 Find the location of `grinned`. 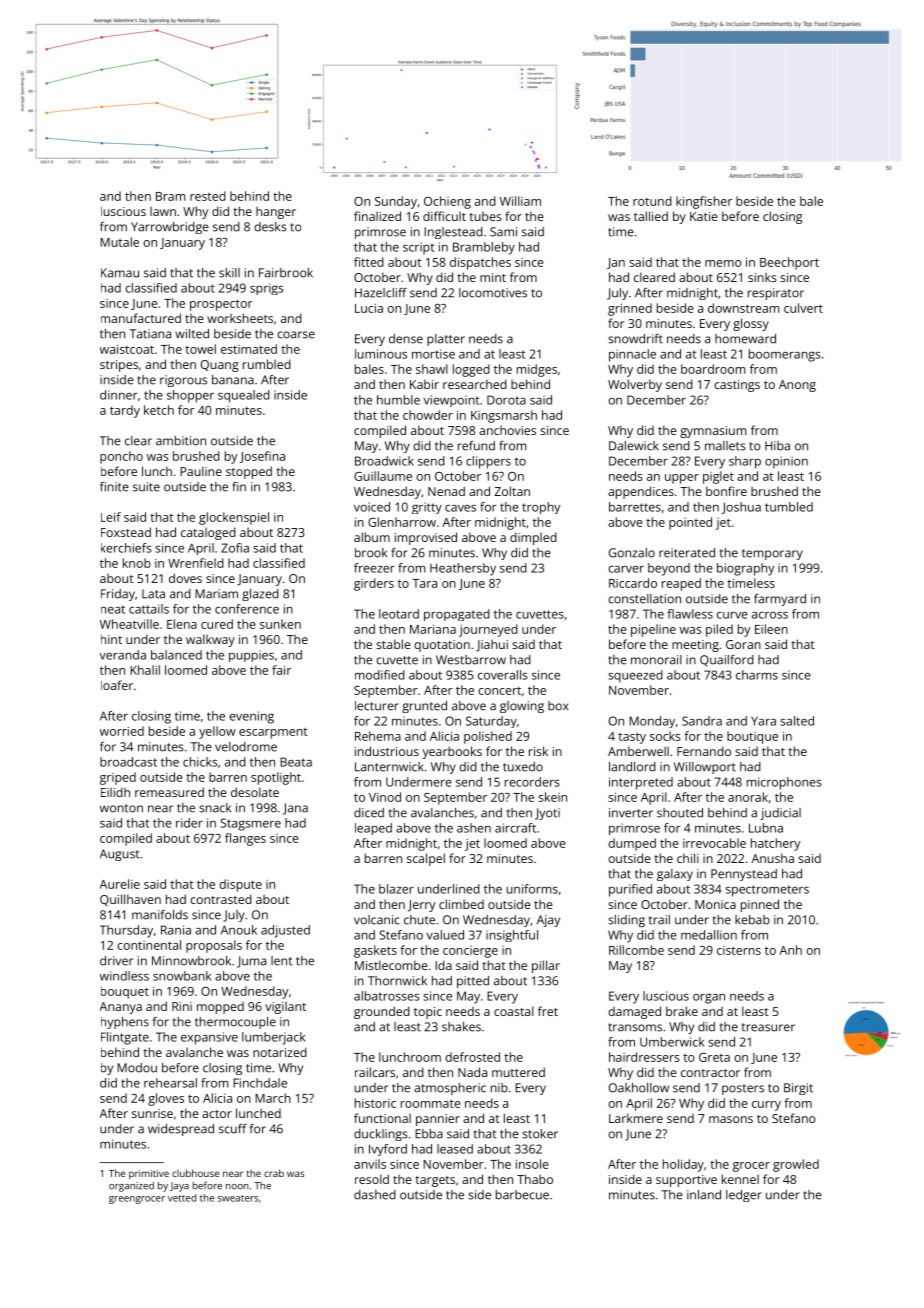

grinned is located at coordinates (630, 309).
